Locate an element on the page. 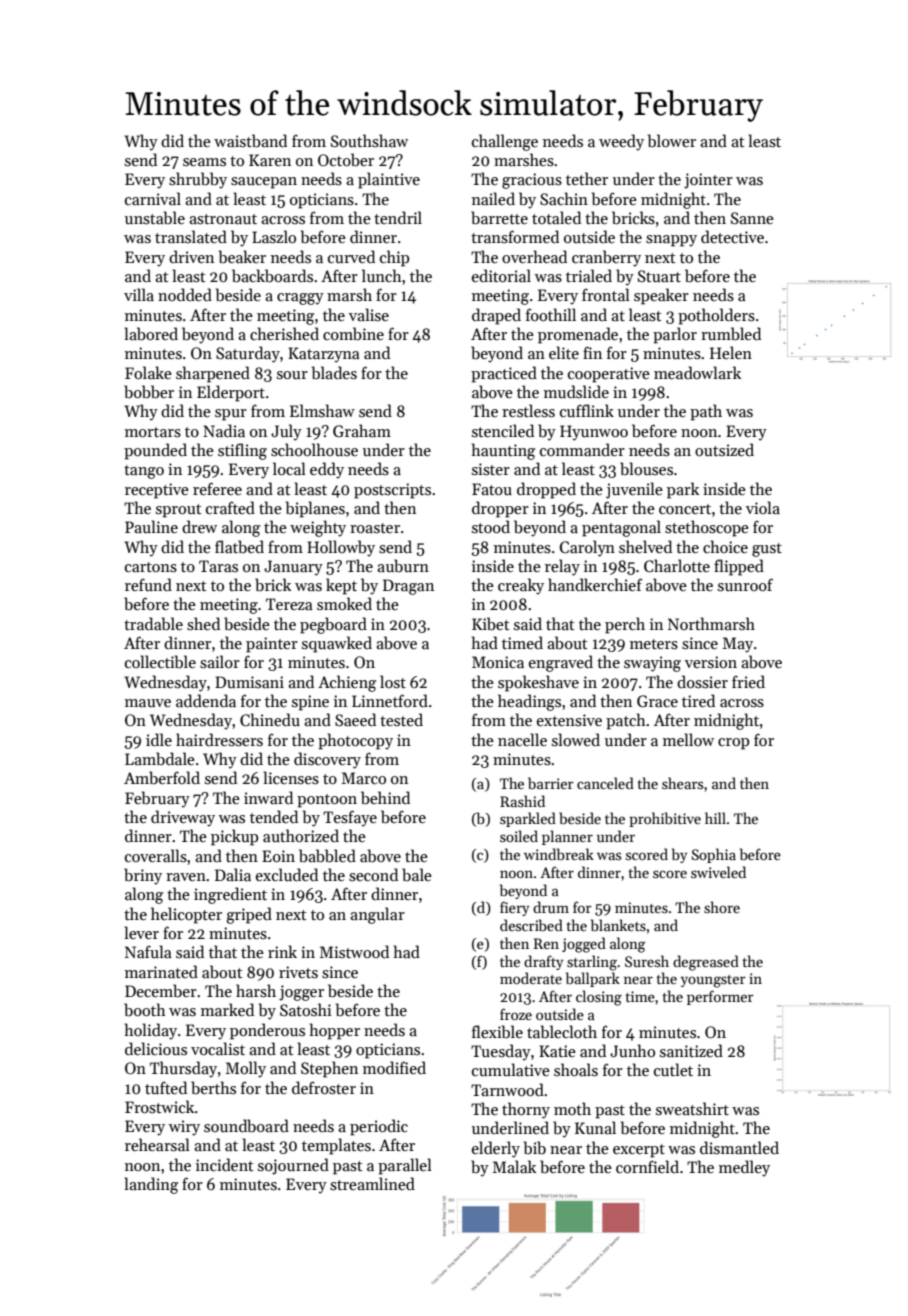 Image resolution: width=908 pixels, height=1316 pixels. nacelle is located at coordinates (522, 739).
